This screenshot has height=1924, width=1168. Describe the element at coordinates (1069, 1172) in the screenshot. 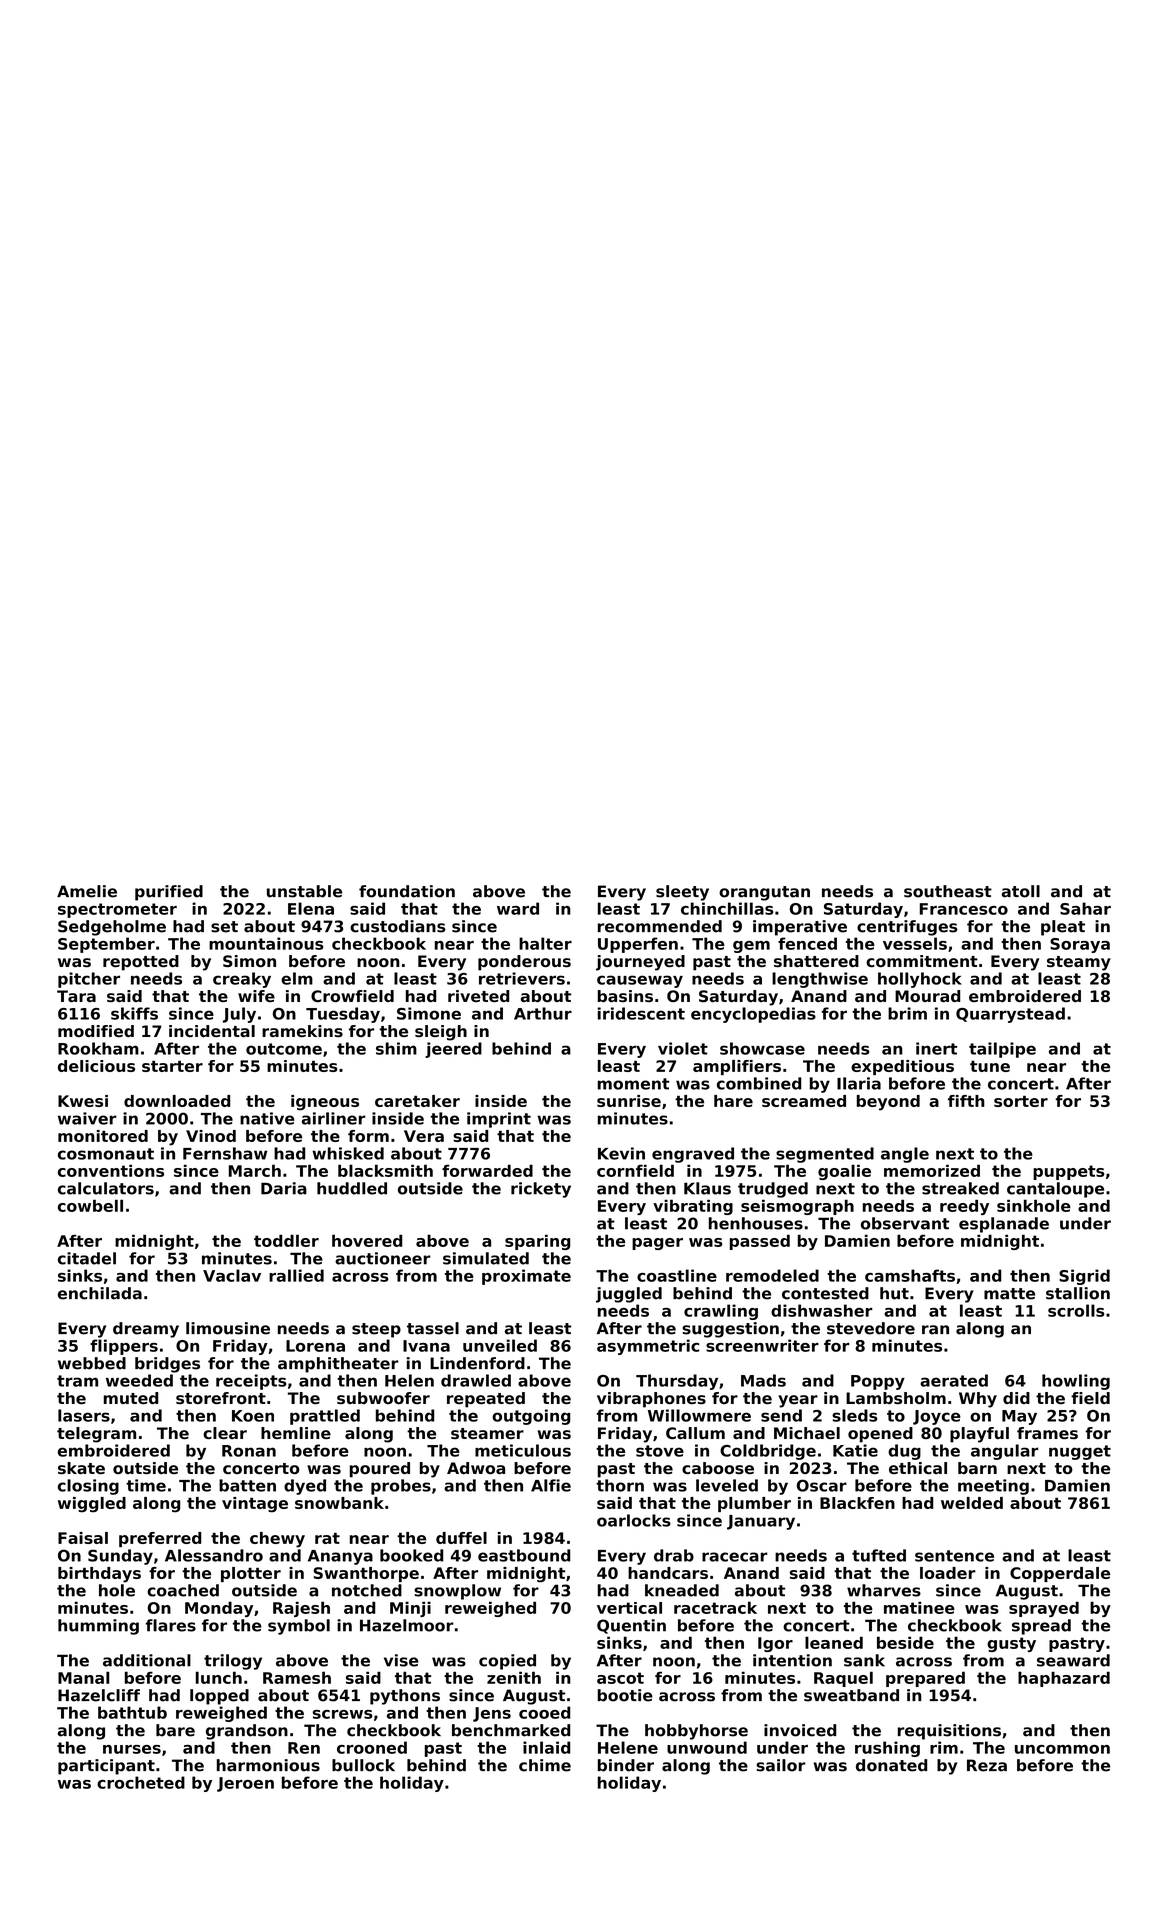

I see `puppets` at that location.
